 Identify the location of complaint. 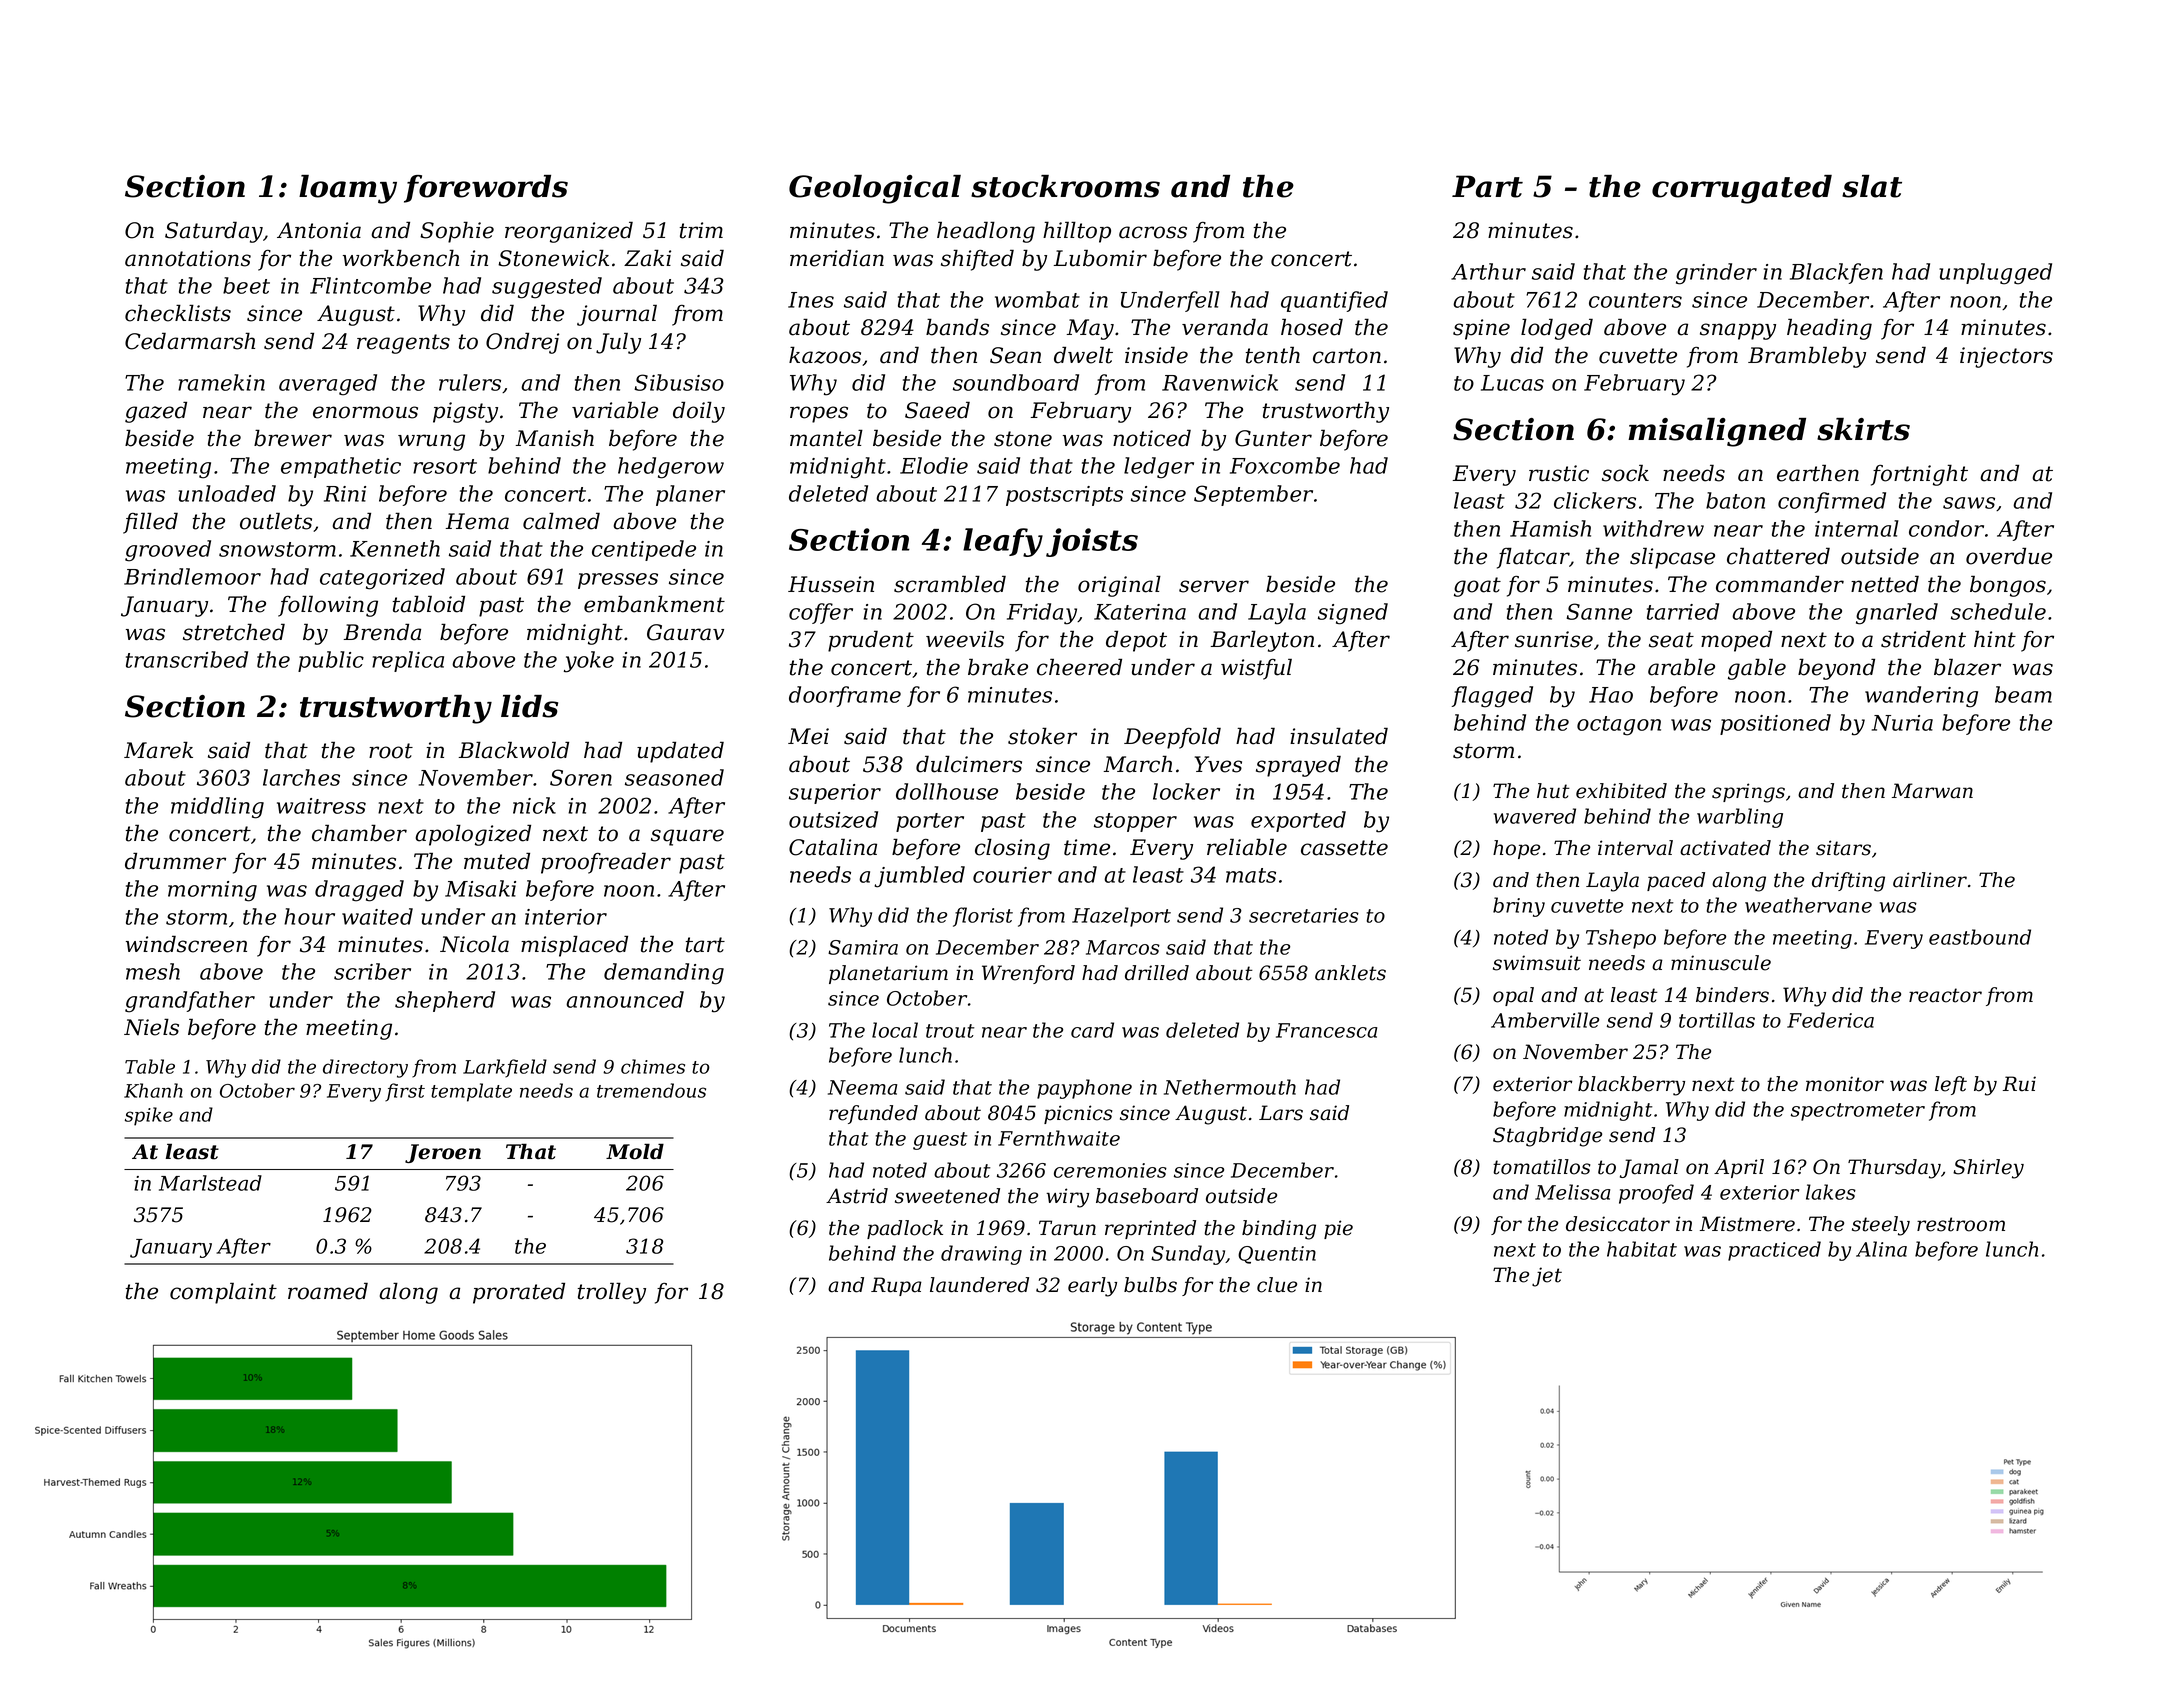
(223, 1293).
